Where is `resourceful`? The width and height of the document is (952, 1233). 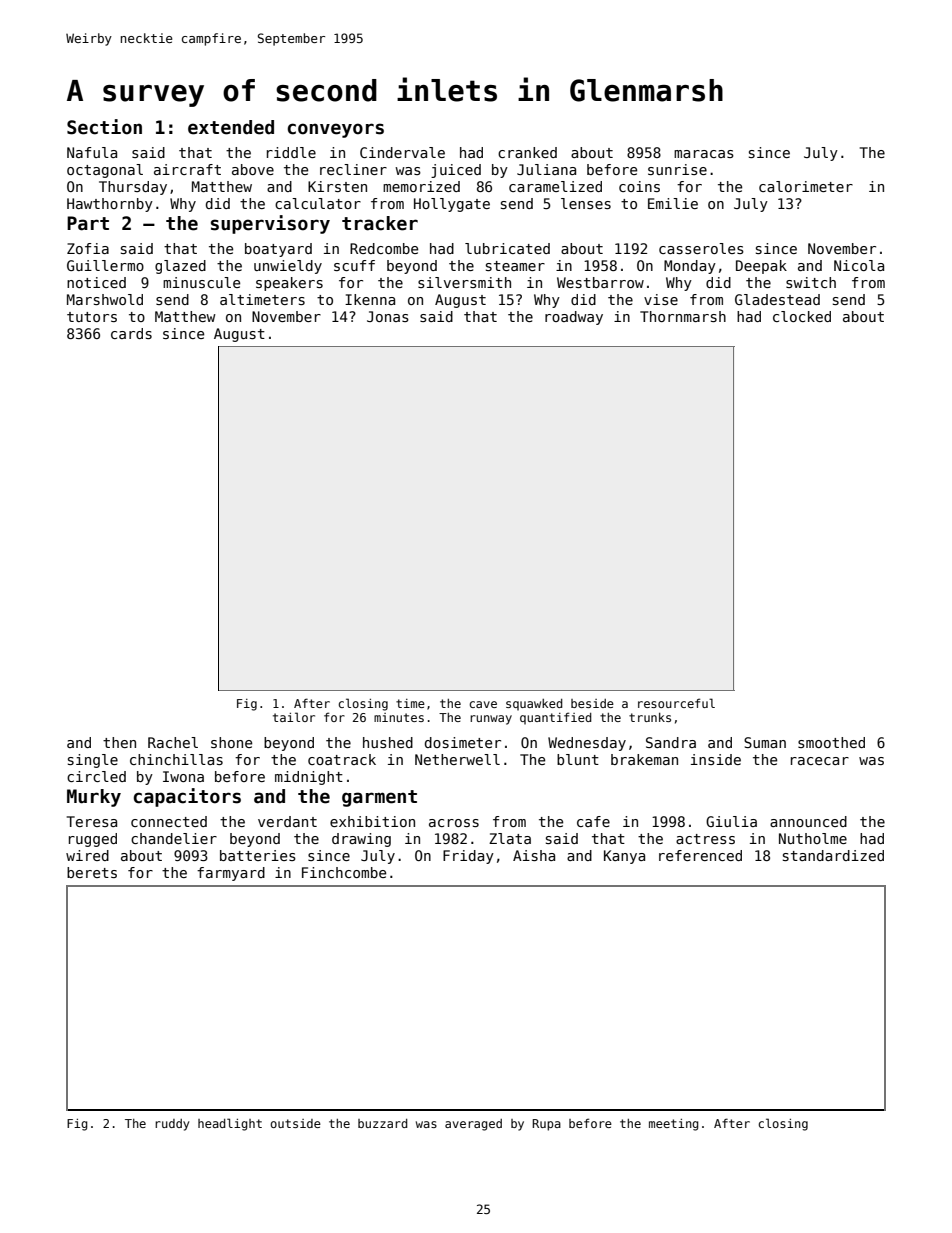
resourceful is located at coordinates (676, 703).
